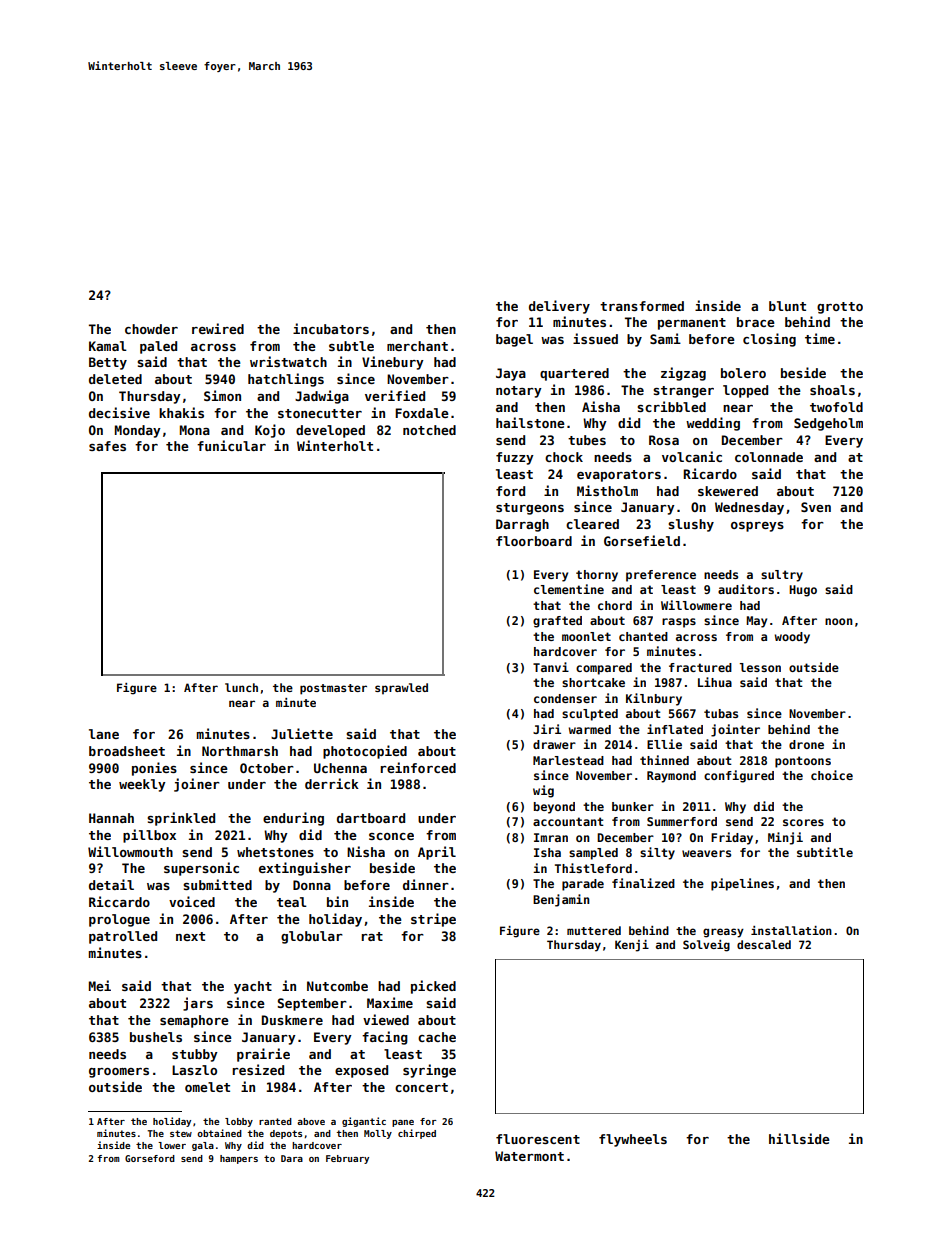  Describe the element at coordinates (119, 1073) in the screenshot. I see `groomers` at that location.
